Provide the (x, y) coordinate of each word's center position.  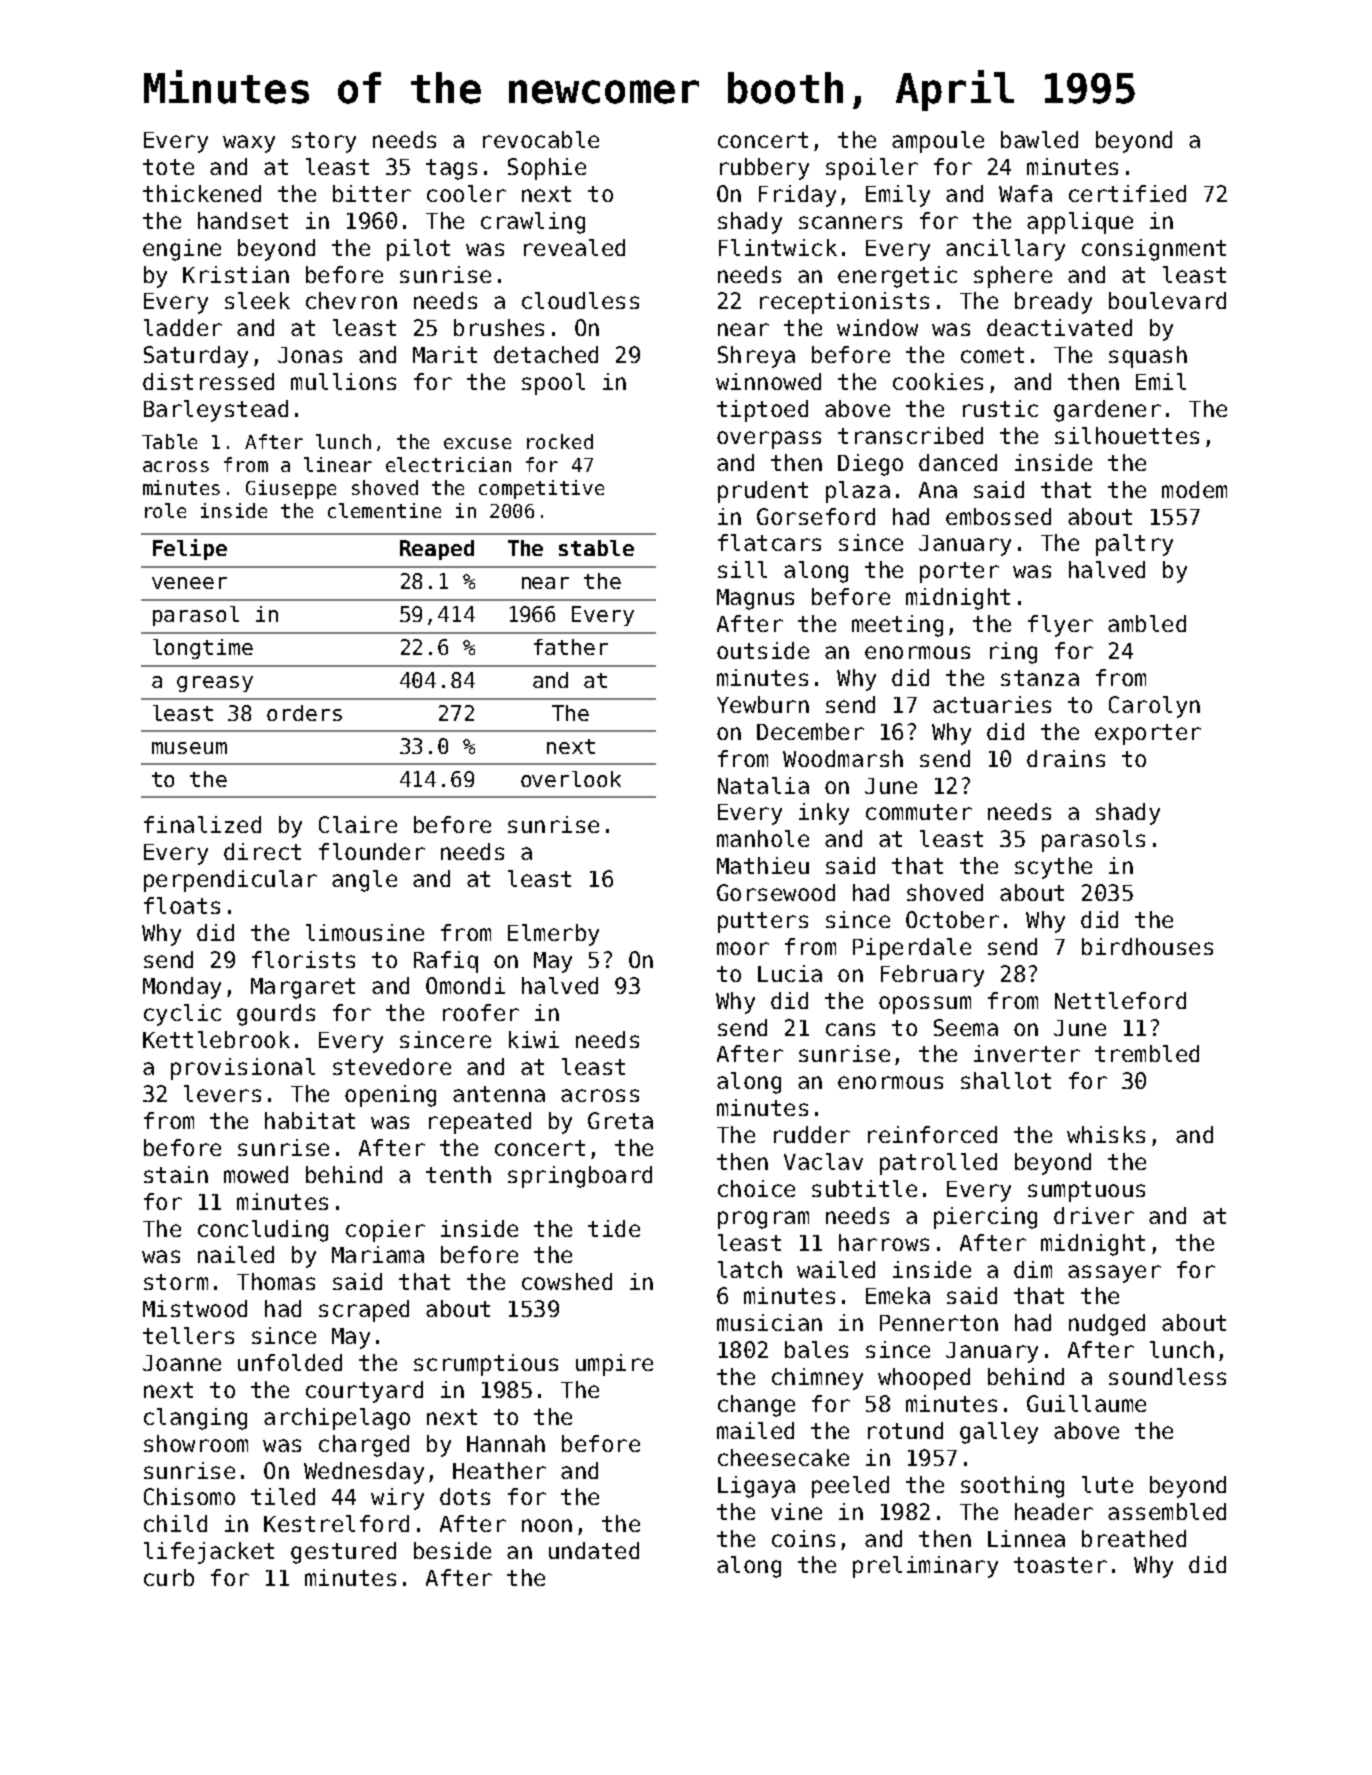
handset (243, 220)
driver (1094, 1215)
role (165, 510)
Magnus (755, 599)
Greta (620, 1120)
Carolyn (1154, 707)
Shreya (756, 357)
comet (992, 355)
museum (189, 748)
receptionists (844, 303)
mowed (256, 1174)
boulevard (1167, 300)
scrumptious (486, 1365)
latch (750, 1269)
